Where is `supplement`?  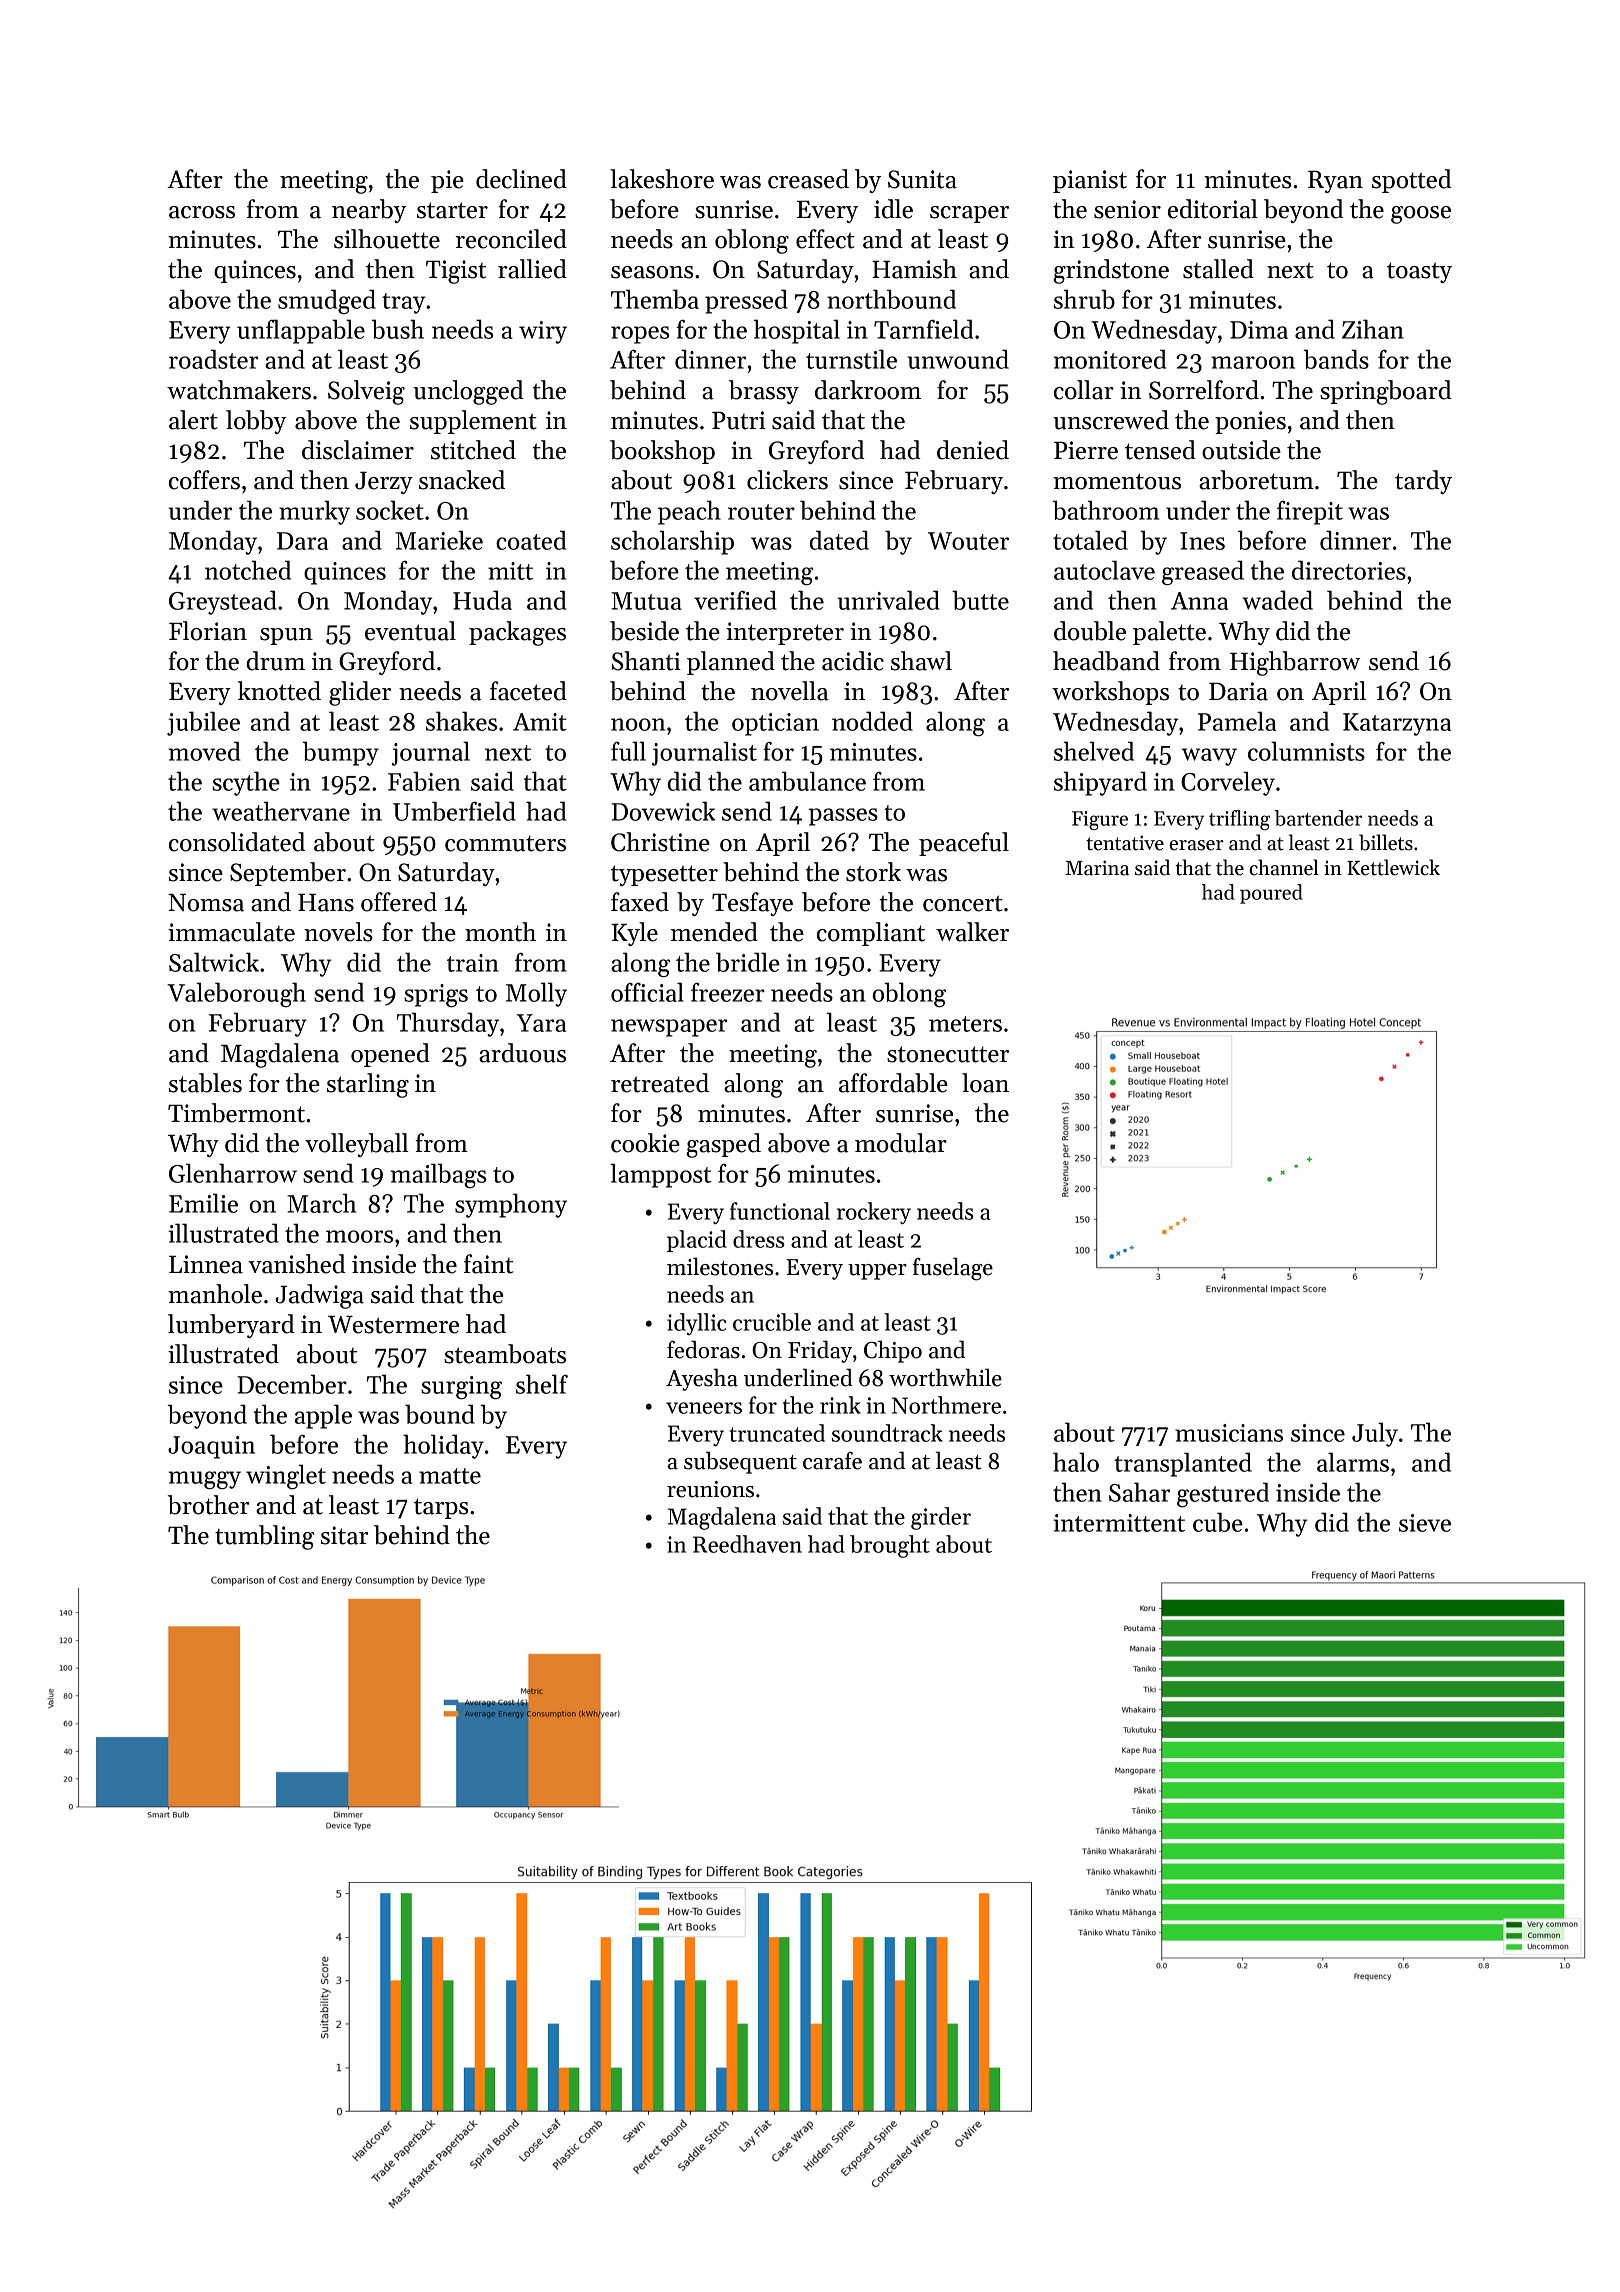
supplement is located at coordinates (473, 422).
